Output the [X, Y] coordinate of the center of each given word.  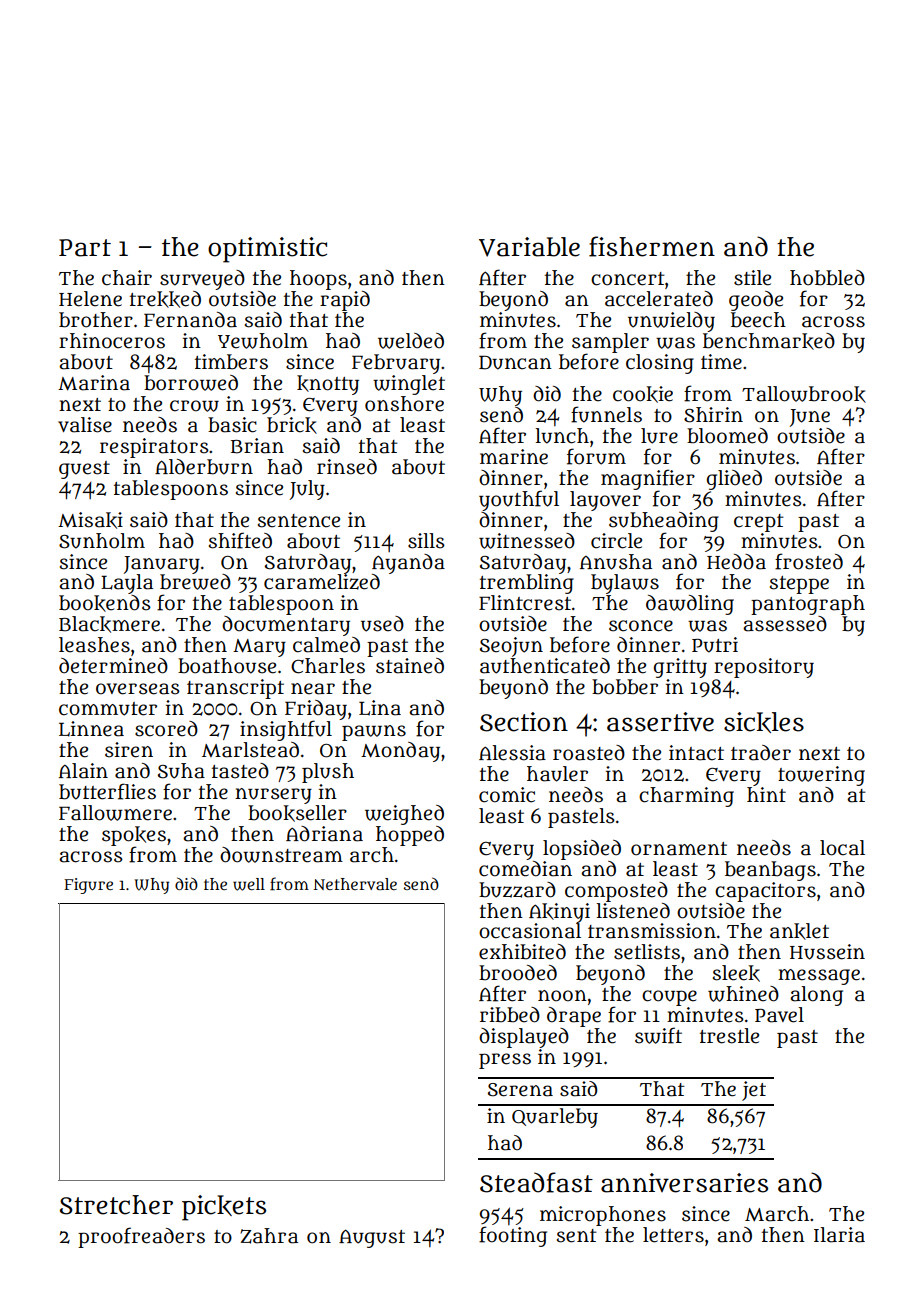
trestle [729, 1036]
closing [660, 364]
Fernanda [190, 320]
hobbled [827, 278]
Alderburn [204, 467]
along [816, 996]
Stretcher [116, 1205]
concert [628, 279]
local [842, 848]
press [505, 1061]
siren [129, 750]
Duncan [515, 362]
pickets [224, 1208]
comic [507, 795]
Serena [520, 1090]
